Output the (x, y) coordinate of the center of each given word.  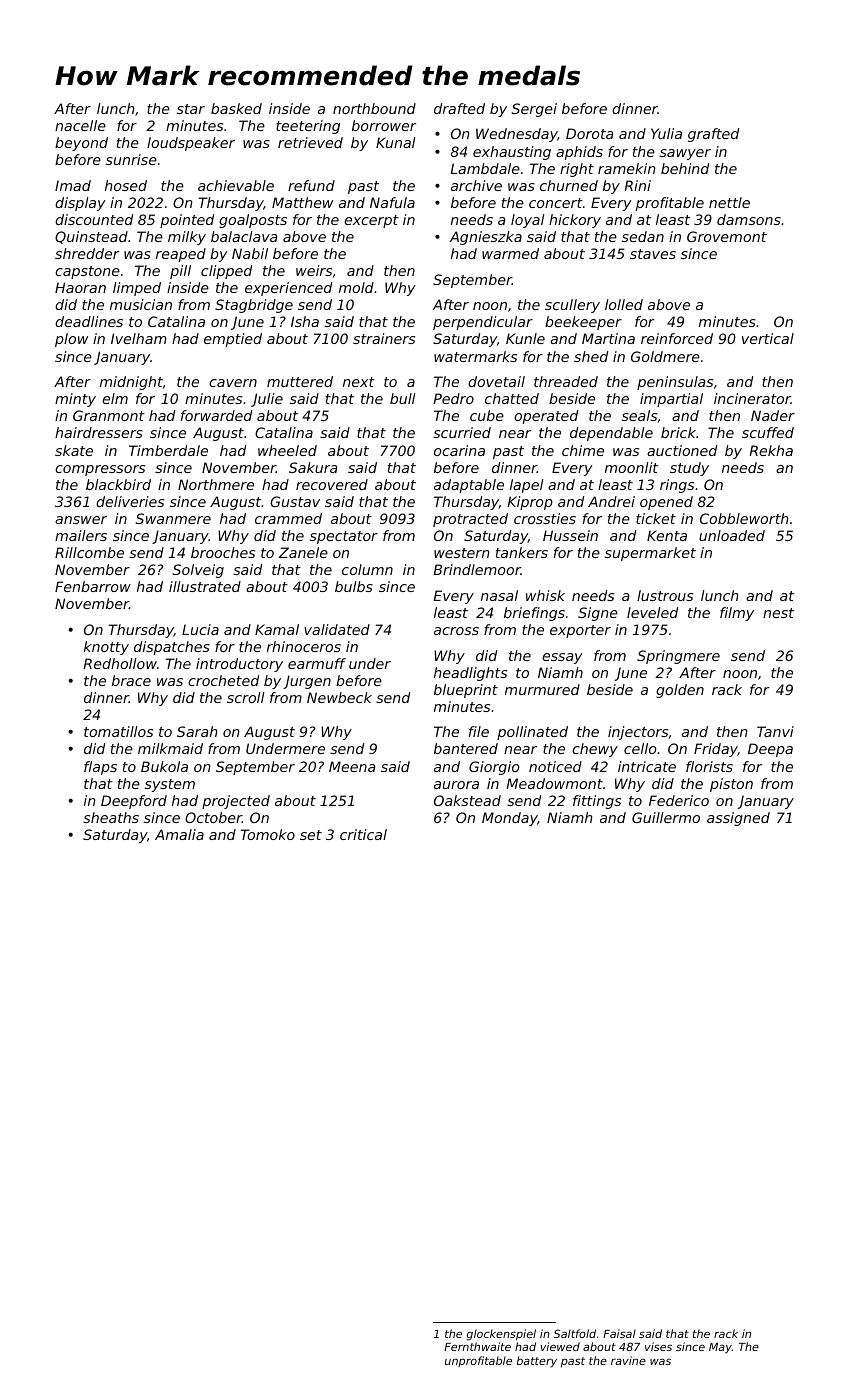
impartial (671, 400)
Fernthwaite (477, 1346)
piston (731, 785)
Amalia (179, 834)
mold (356, 287)
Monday (510, 819)
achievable (236, 185)
